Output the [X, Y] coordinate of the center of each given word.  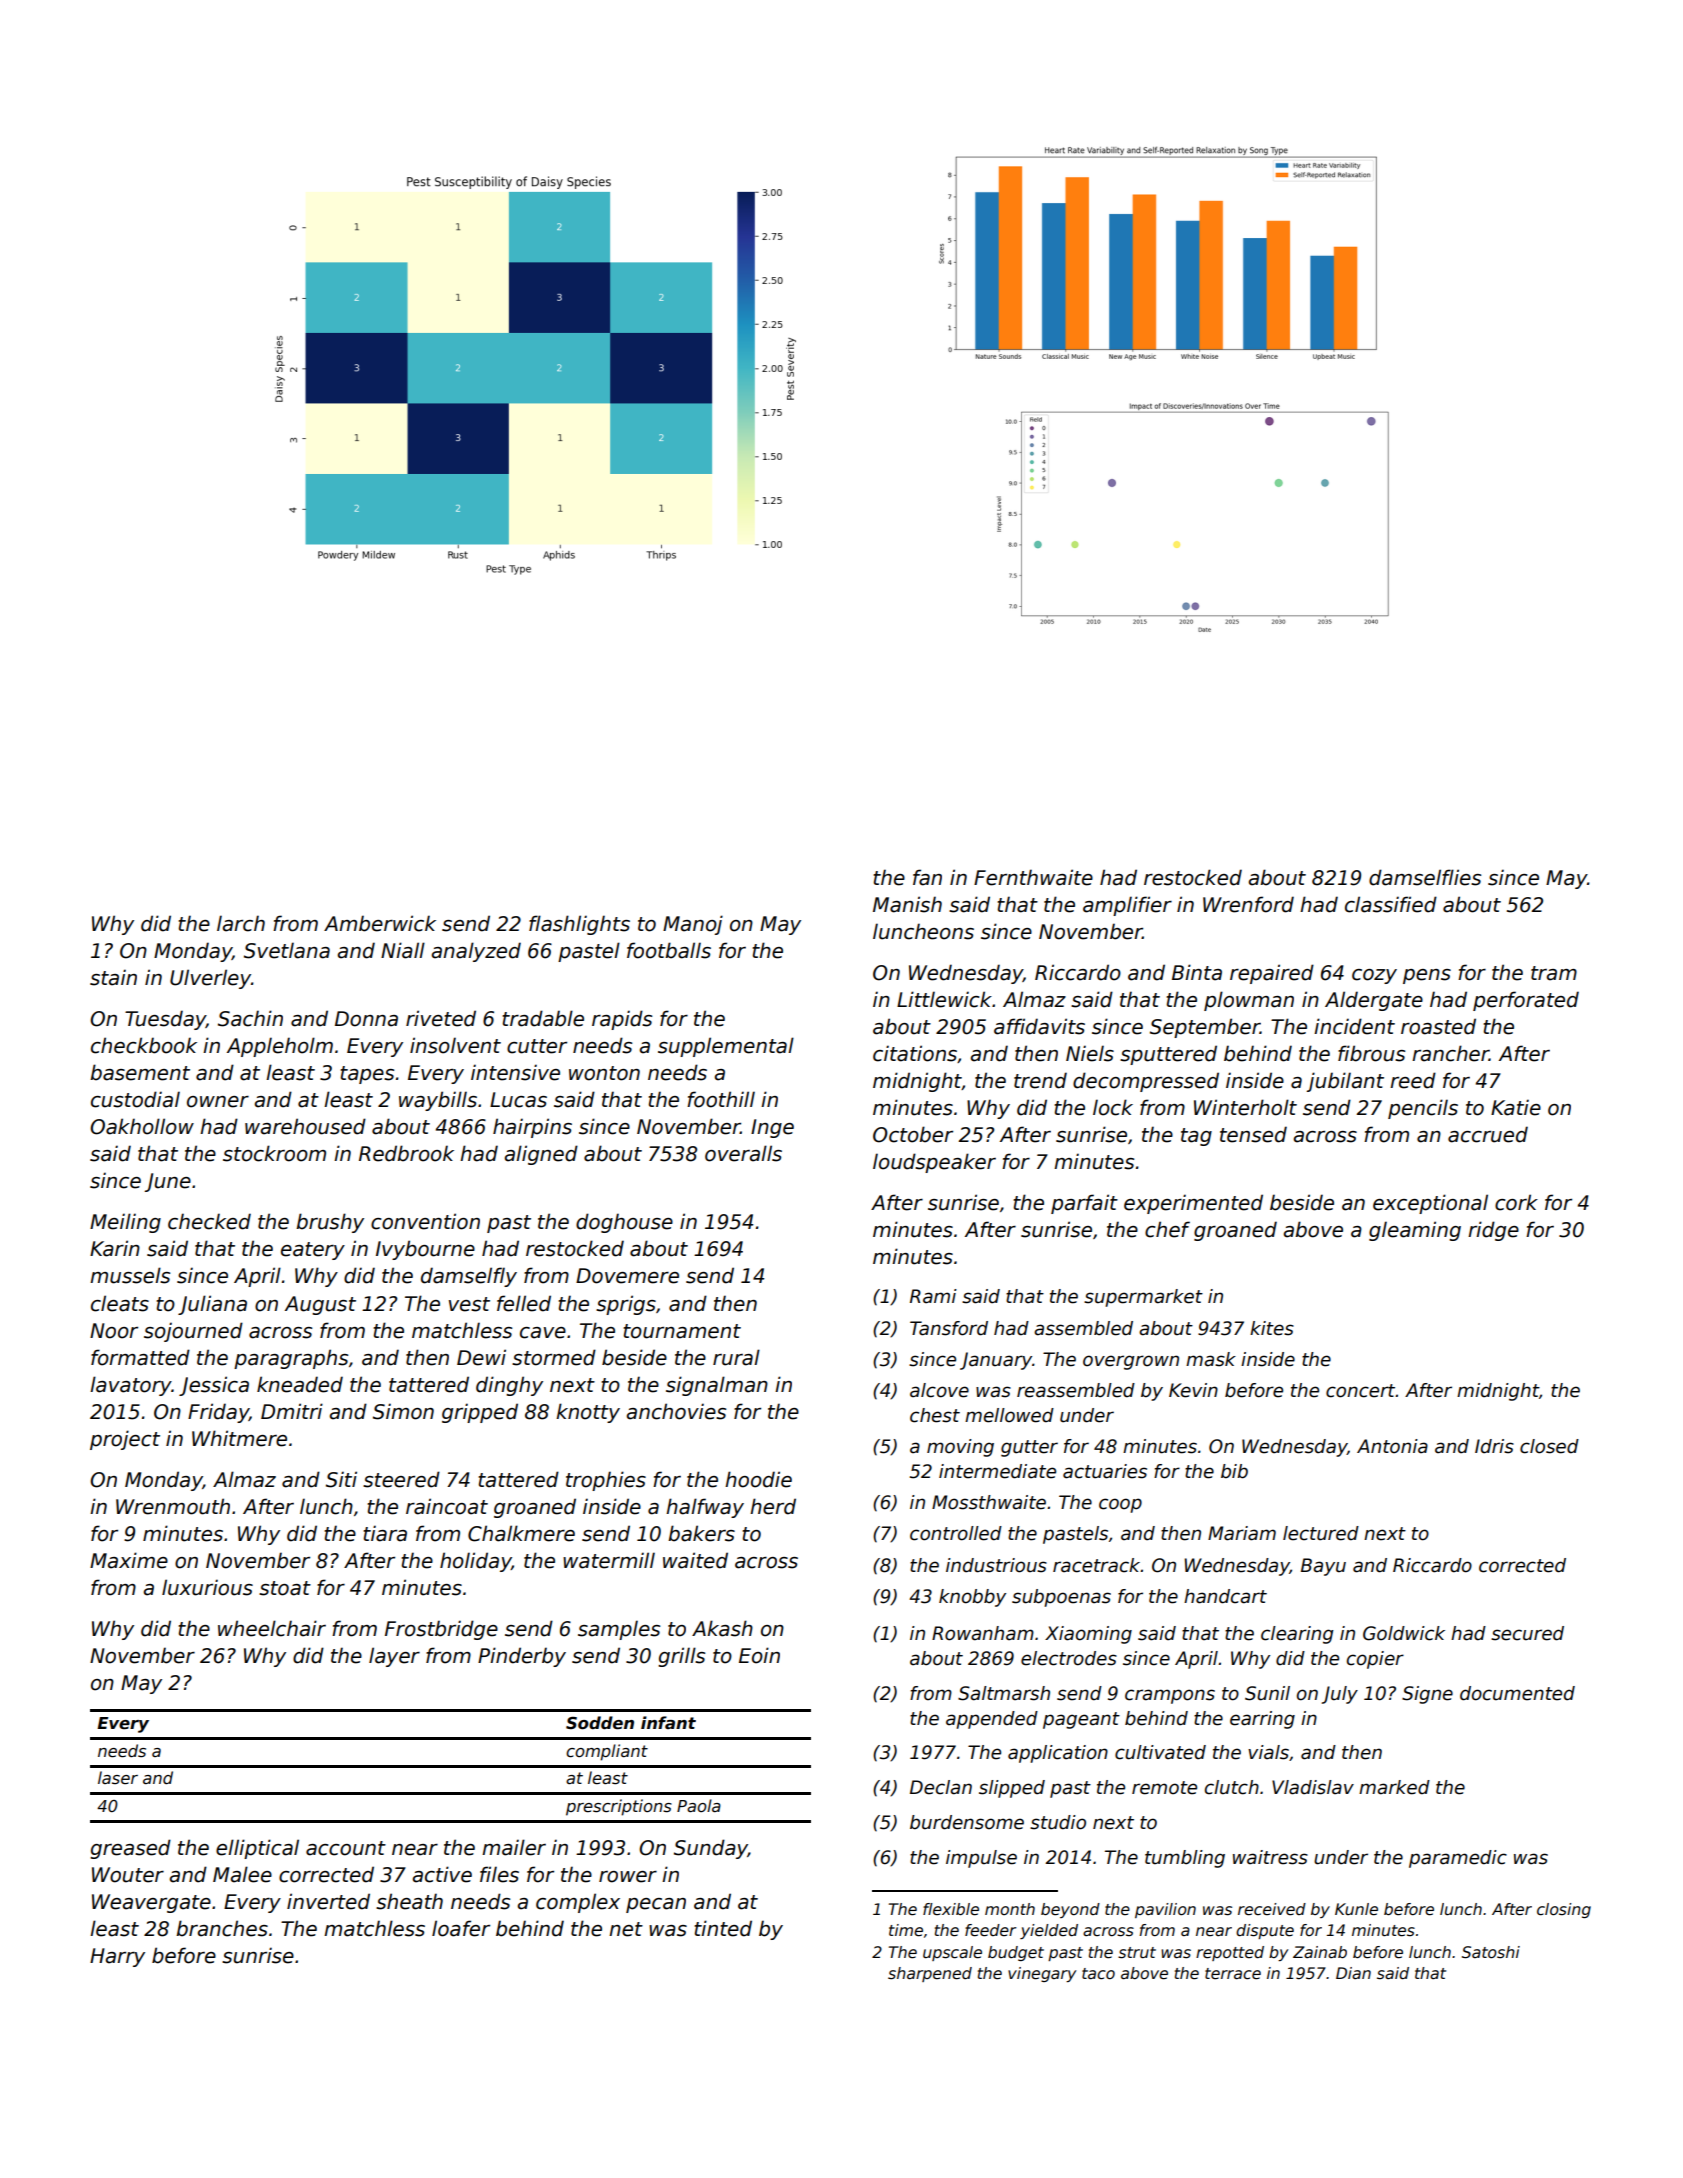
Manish [907, 904]
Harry [117, 1957]
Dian [1353, 1973]
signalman [717, 1386]
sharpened [930, 1974]
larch [241, 923]
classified [1391, 904]
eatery [313, 1251]
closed [1549, 1446]
